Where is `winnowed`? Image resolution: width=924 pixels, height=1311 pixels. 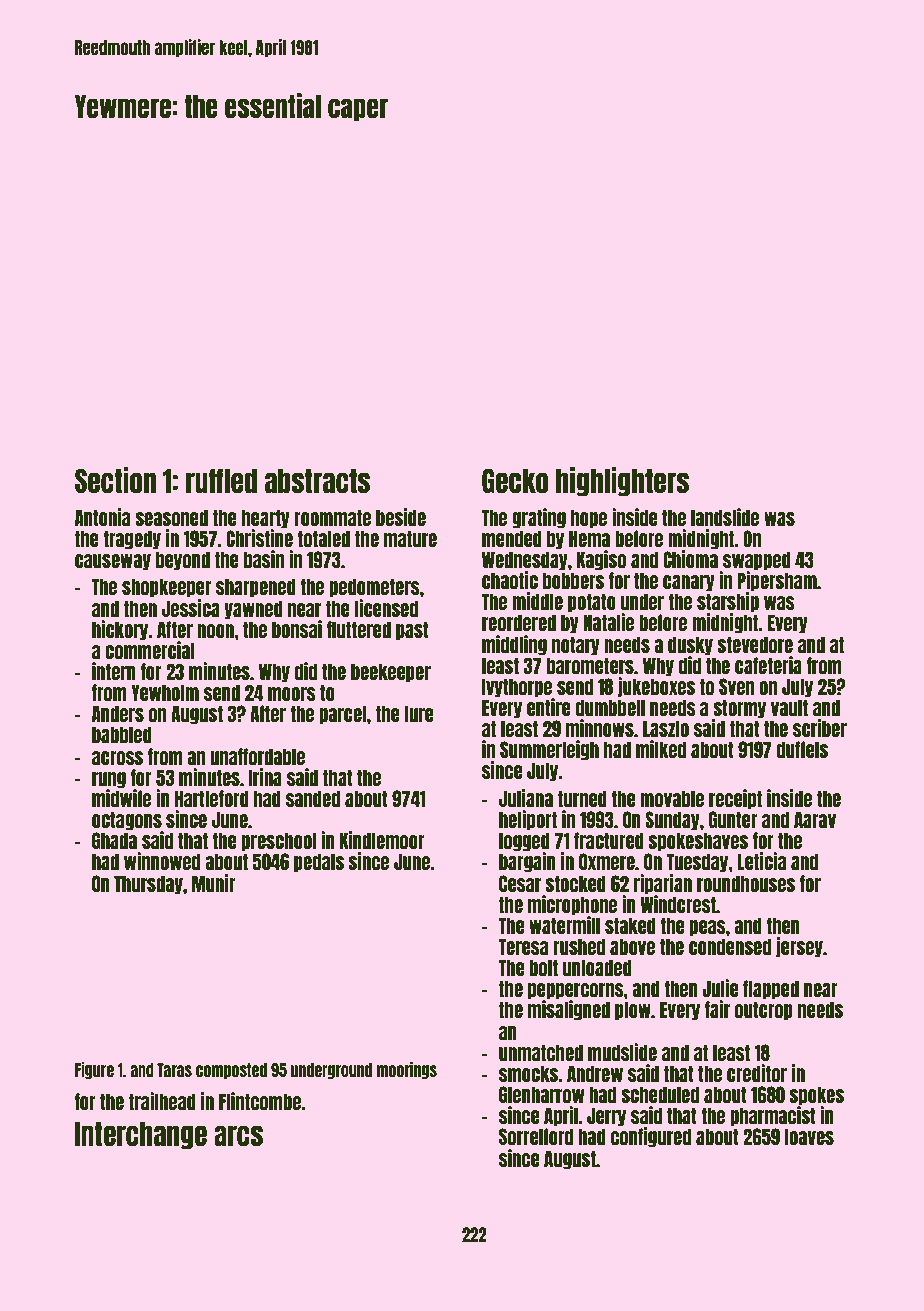
winnowed is located at coordinates (162, 861).
